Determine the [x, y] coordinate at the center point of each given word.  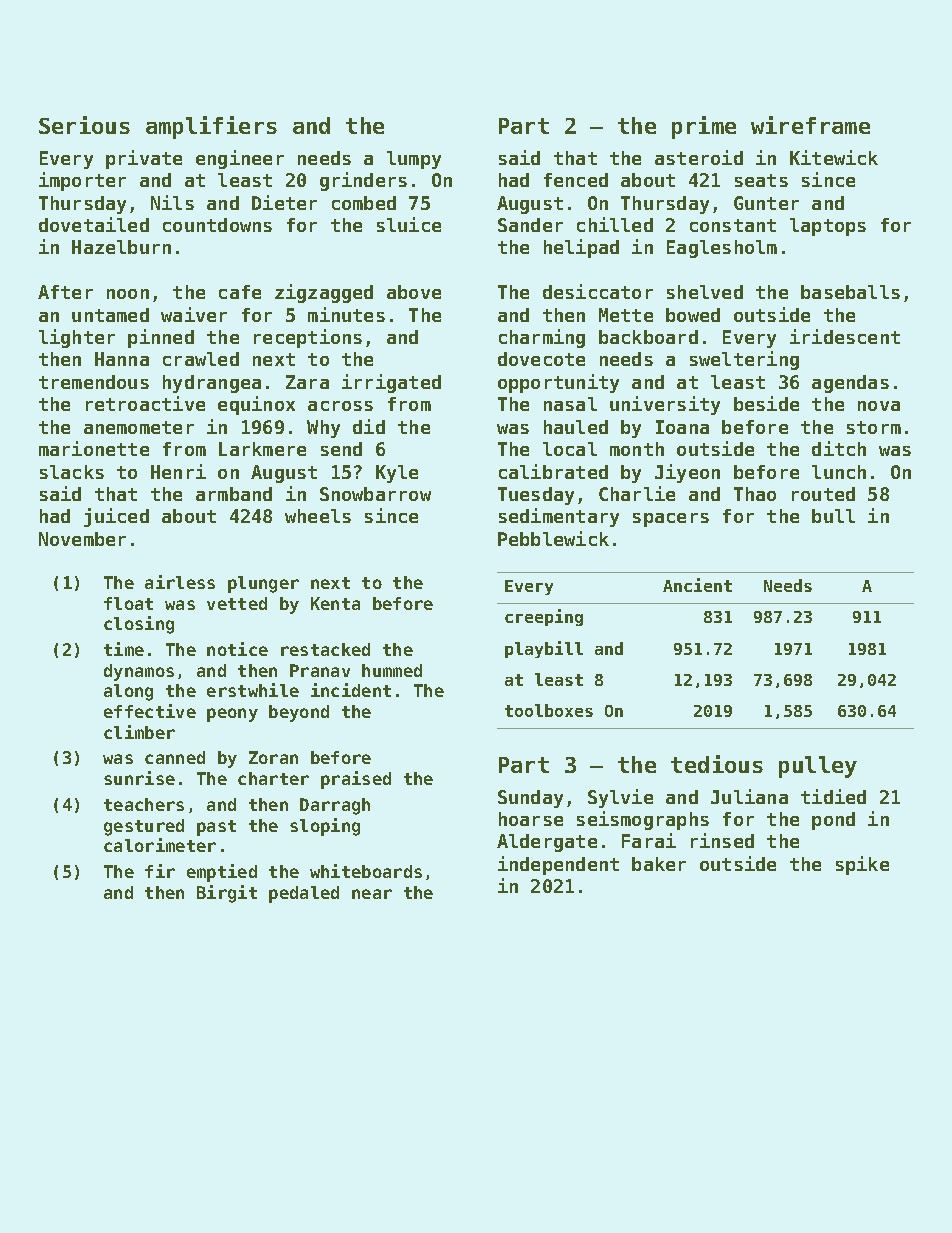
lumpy [414, 160]
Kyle [397, 474]
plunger [263, 584]
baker [659, 864]
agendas [850, 384]
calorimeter [160, 845]
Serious [84, 125]
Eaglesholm [722, 249]
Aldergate [547, 843]
